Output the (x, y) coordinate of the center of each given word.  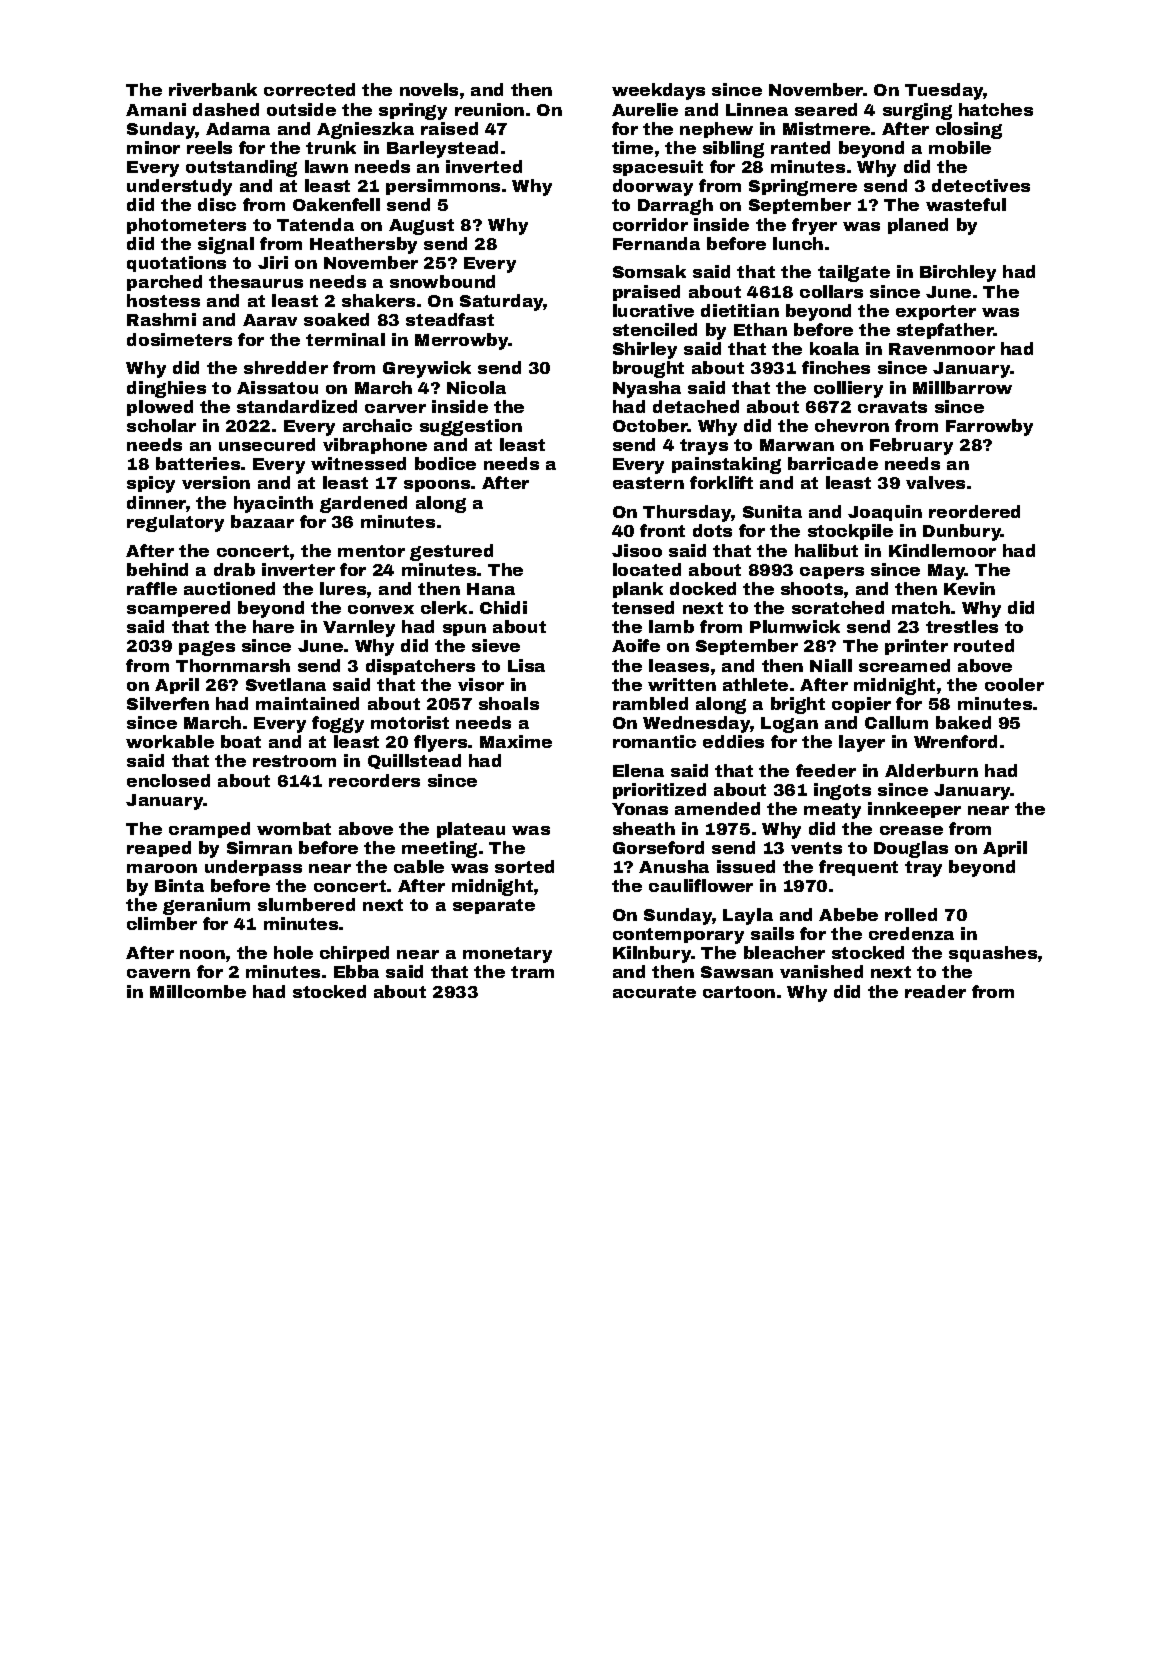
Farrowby (989, 427)
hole (293, 952)
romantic (654, 741)
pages (207, 648)
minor (153, 147)
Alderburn (931, 770)
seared (826, 109)
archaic (377, 425)
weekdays (658, 91)
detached (696, 406)
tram (532, 972)
